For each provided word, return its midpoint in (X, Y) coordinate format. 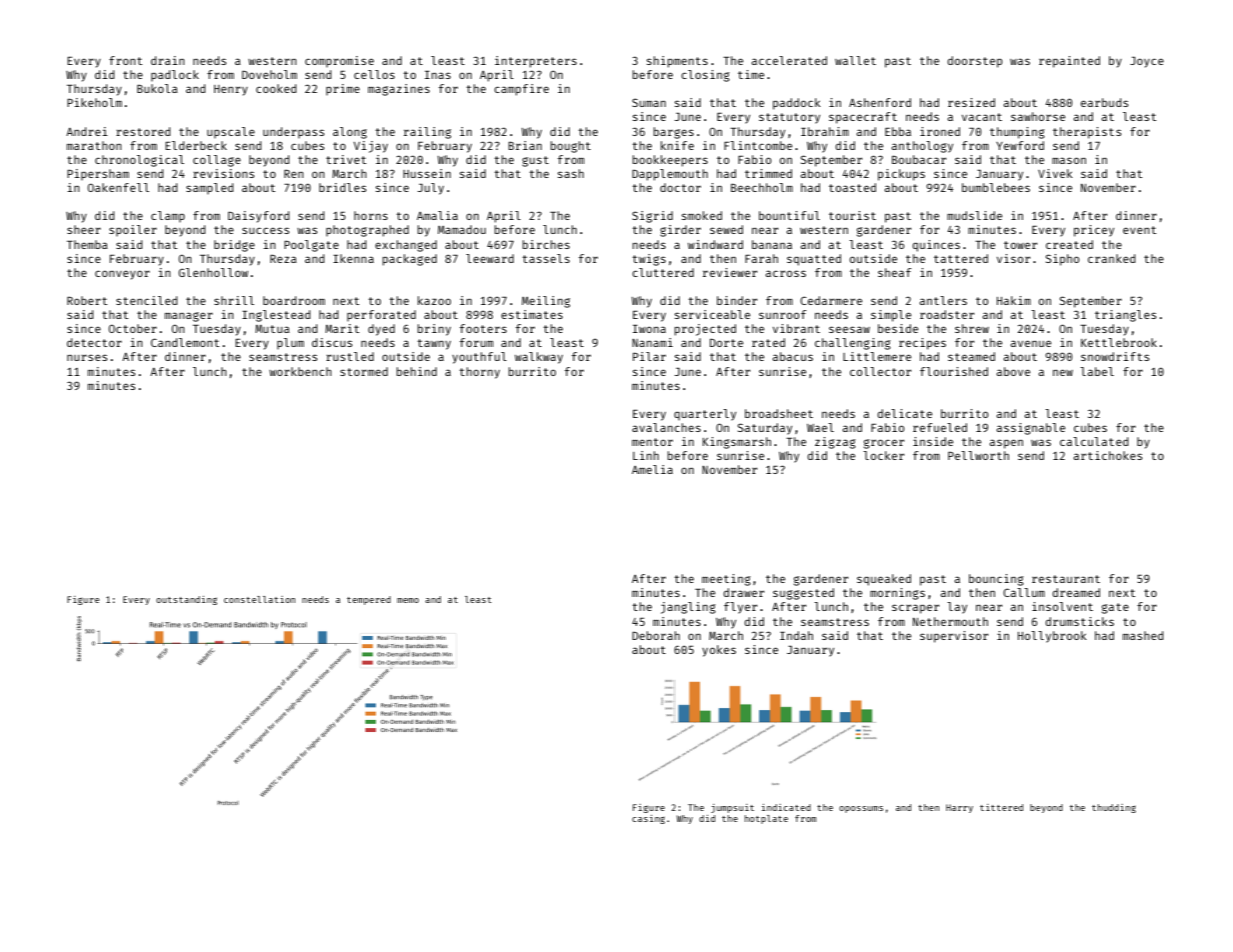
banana (772, 244)
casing (648, 819)
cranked (1112, 258)
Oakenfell (118, 187)
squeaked (884, 580)
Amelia (652, 469)
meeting (726, 580)
